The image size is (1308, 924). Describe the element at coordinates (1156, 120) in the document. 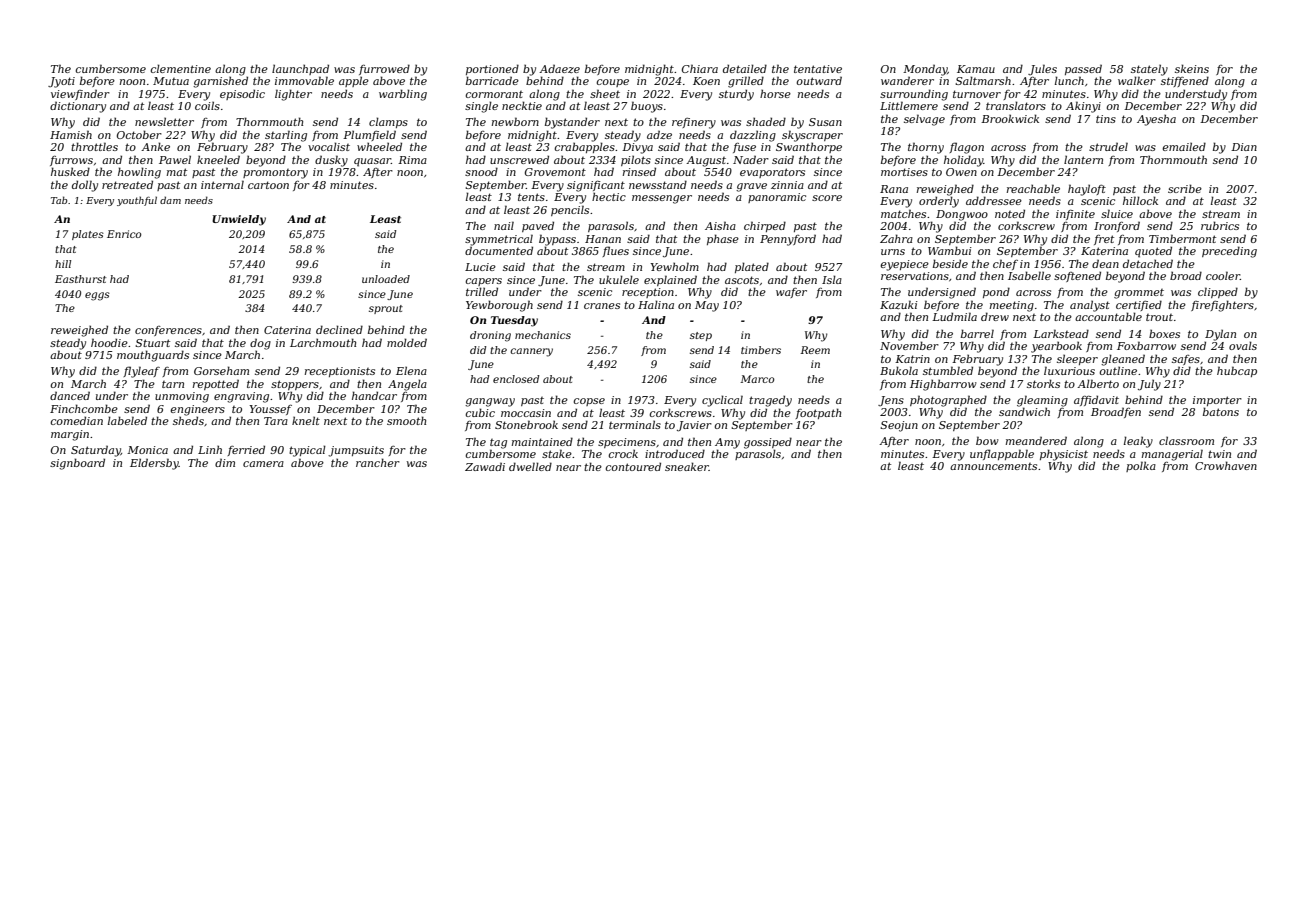

I see `Ayesha` at that location.
